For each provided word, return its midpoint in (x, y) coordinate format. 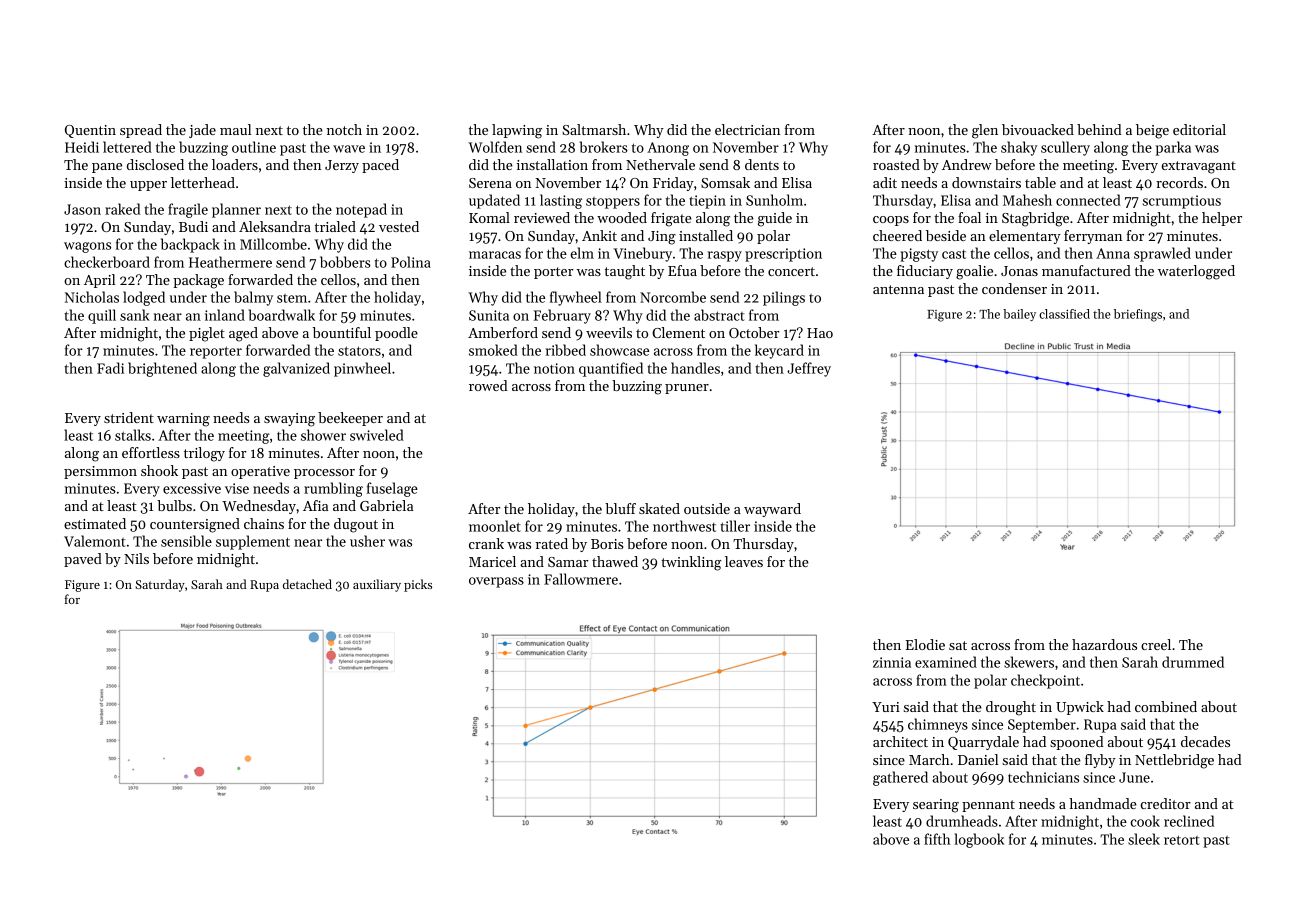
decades (1205, 741)
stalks (133, 435)
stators (359, 351)
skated (659, 508)
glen (985, 131)
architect (900, 741)
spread (141, 131)
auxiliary (377, 585)
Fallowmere (581, 579)
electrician (747, 129)
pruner (687, 389)
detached (307, 584)
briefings (1138, 315)
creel (1156, 644)
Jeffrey (809, 369)
